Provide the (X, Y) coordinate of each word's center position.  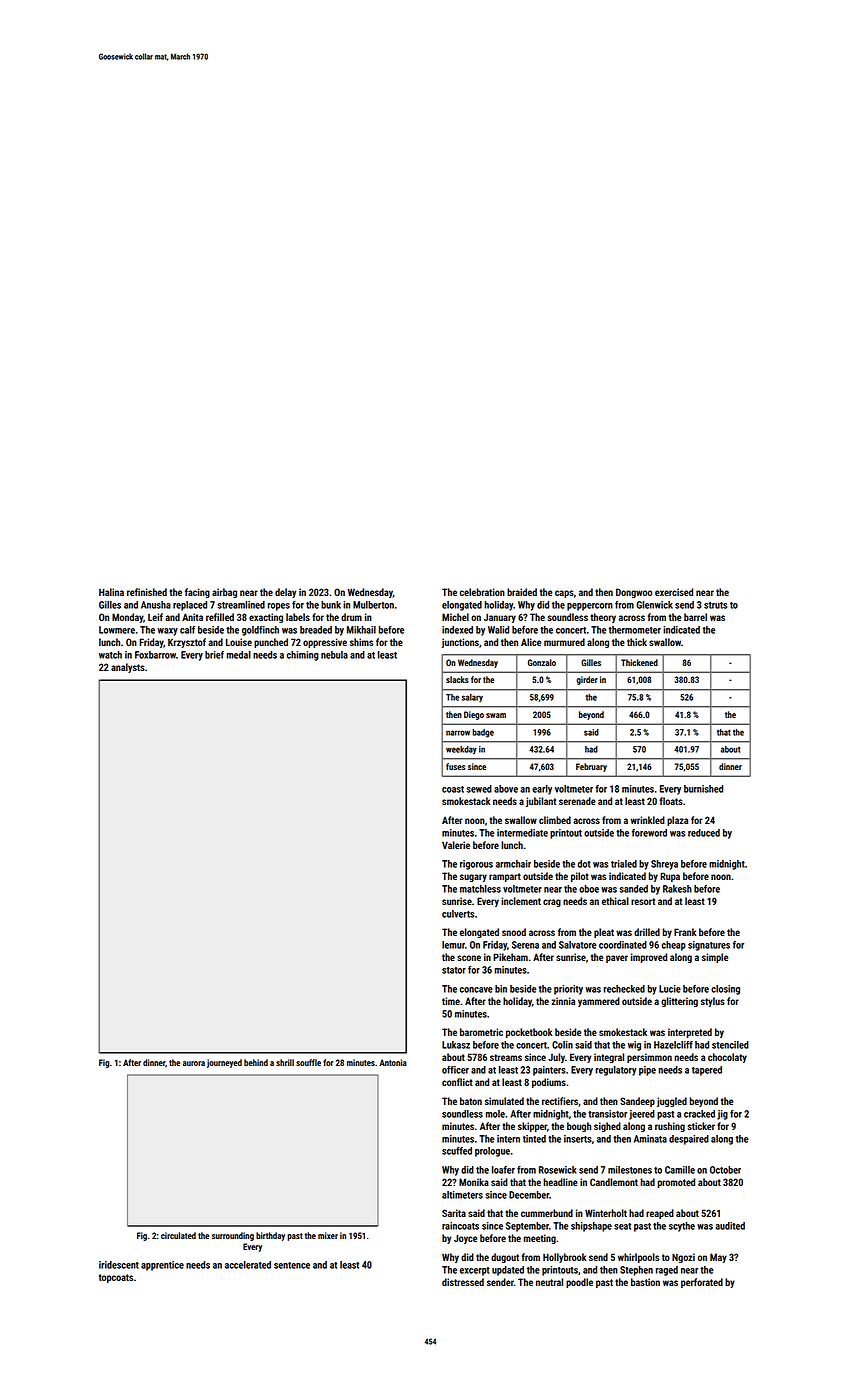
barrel (695, 617)
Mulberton (373, 605)
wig (634, 1046)
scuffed (457, 1151)
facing (197, 593)
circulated (178, 1235)
